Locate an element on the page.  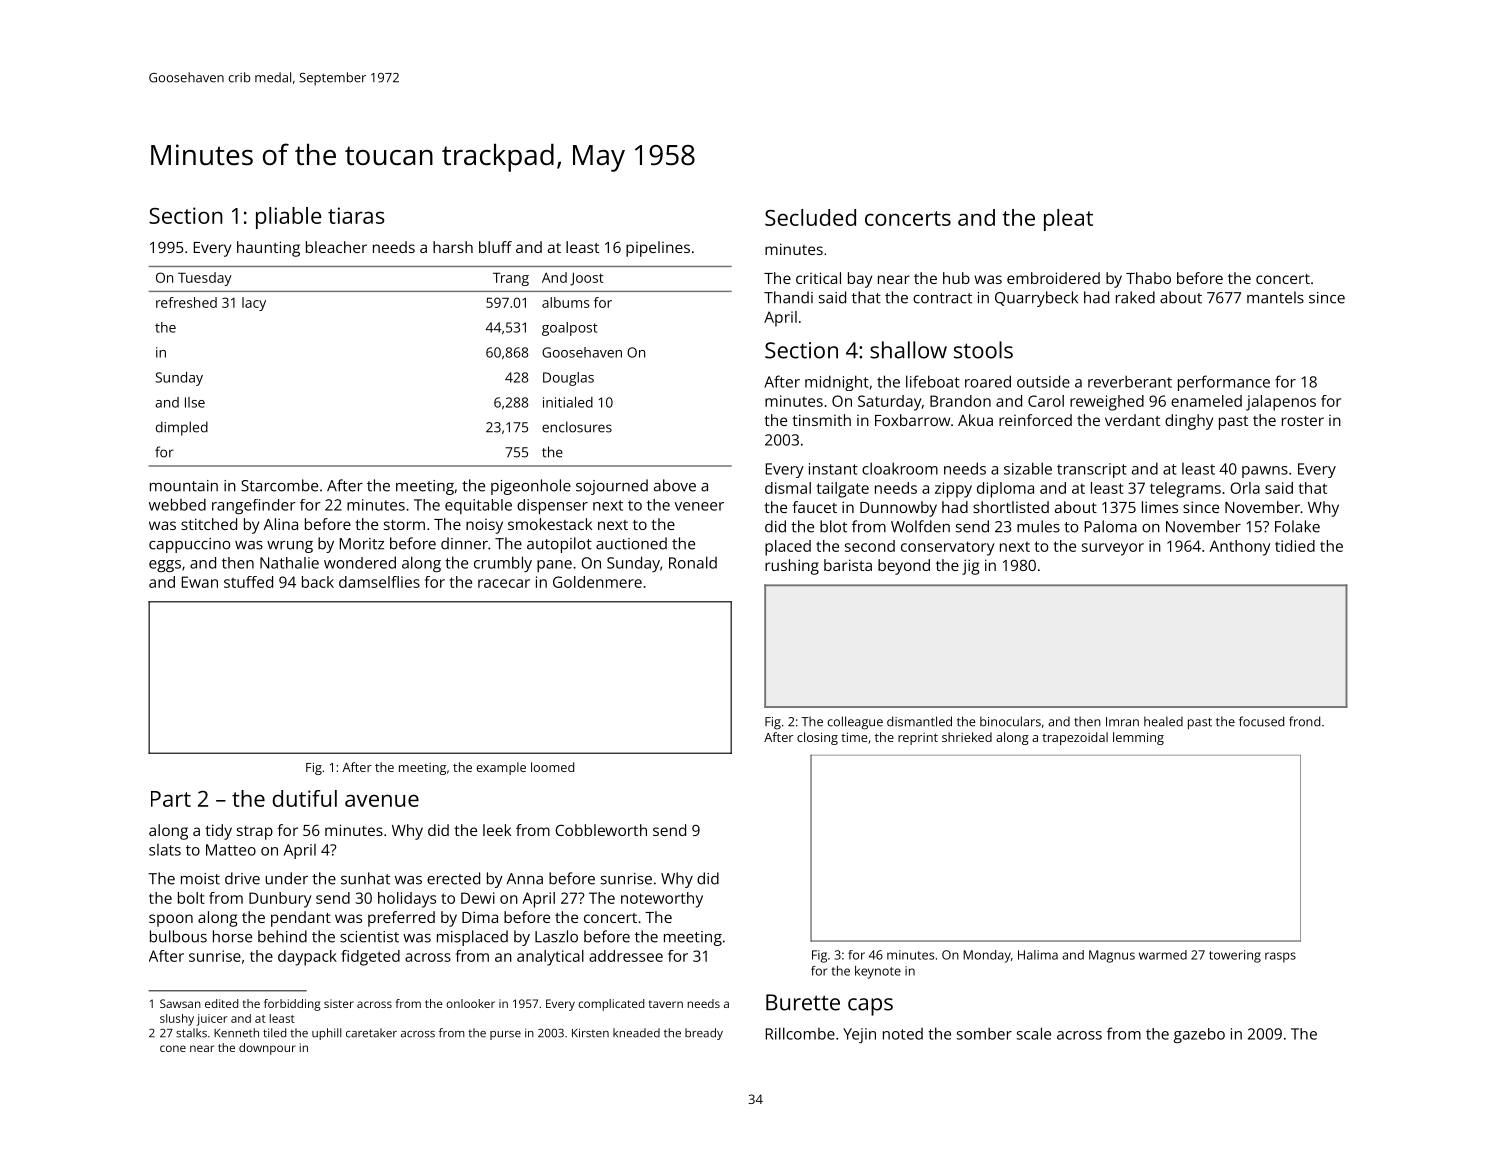
verdant is located at coordinates (1132, 420).
